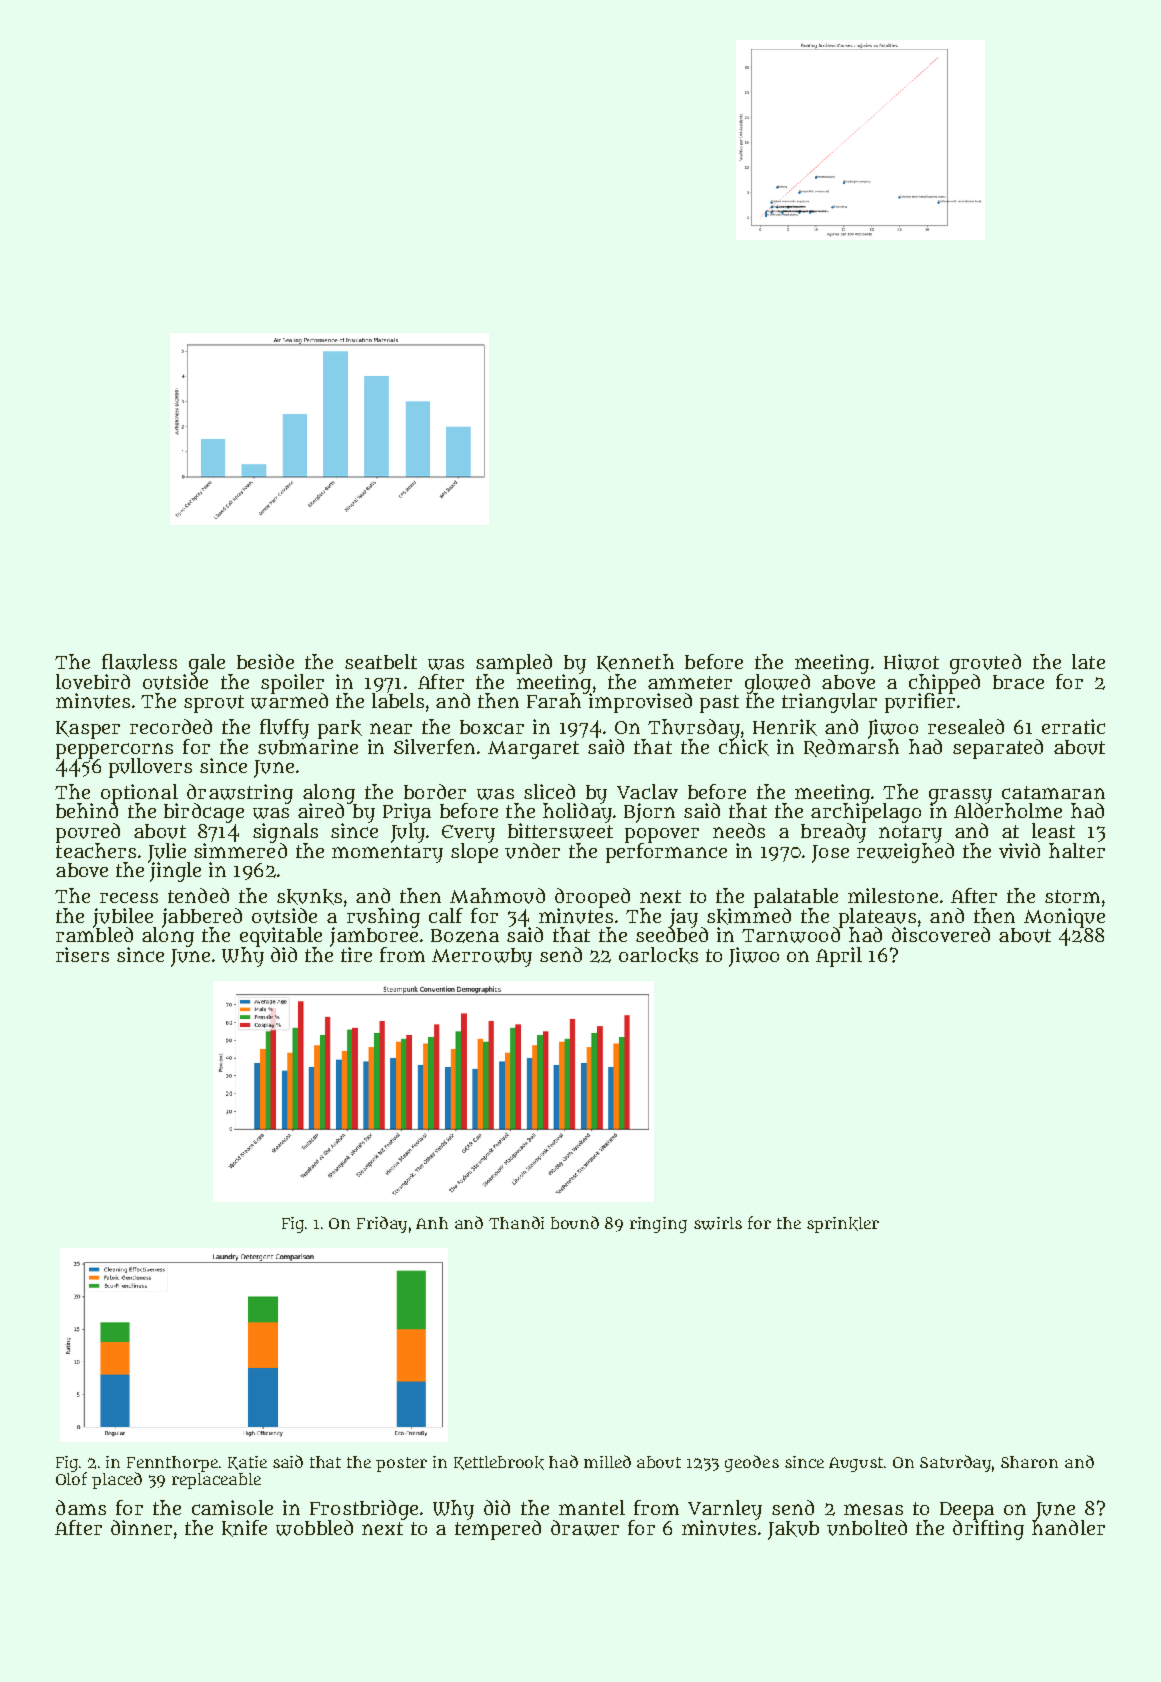 This screenshot has height=1682, width=1161. What do you see at coordinates (592, 898) in the screenshot?
I see `drooped` at bounding box center [592, 898].
